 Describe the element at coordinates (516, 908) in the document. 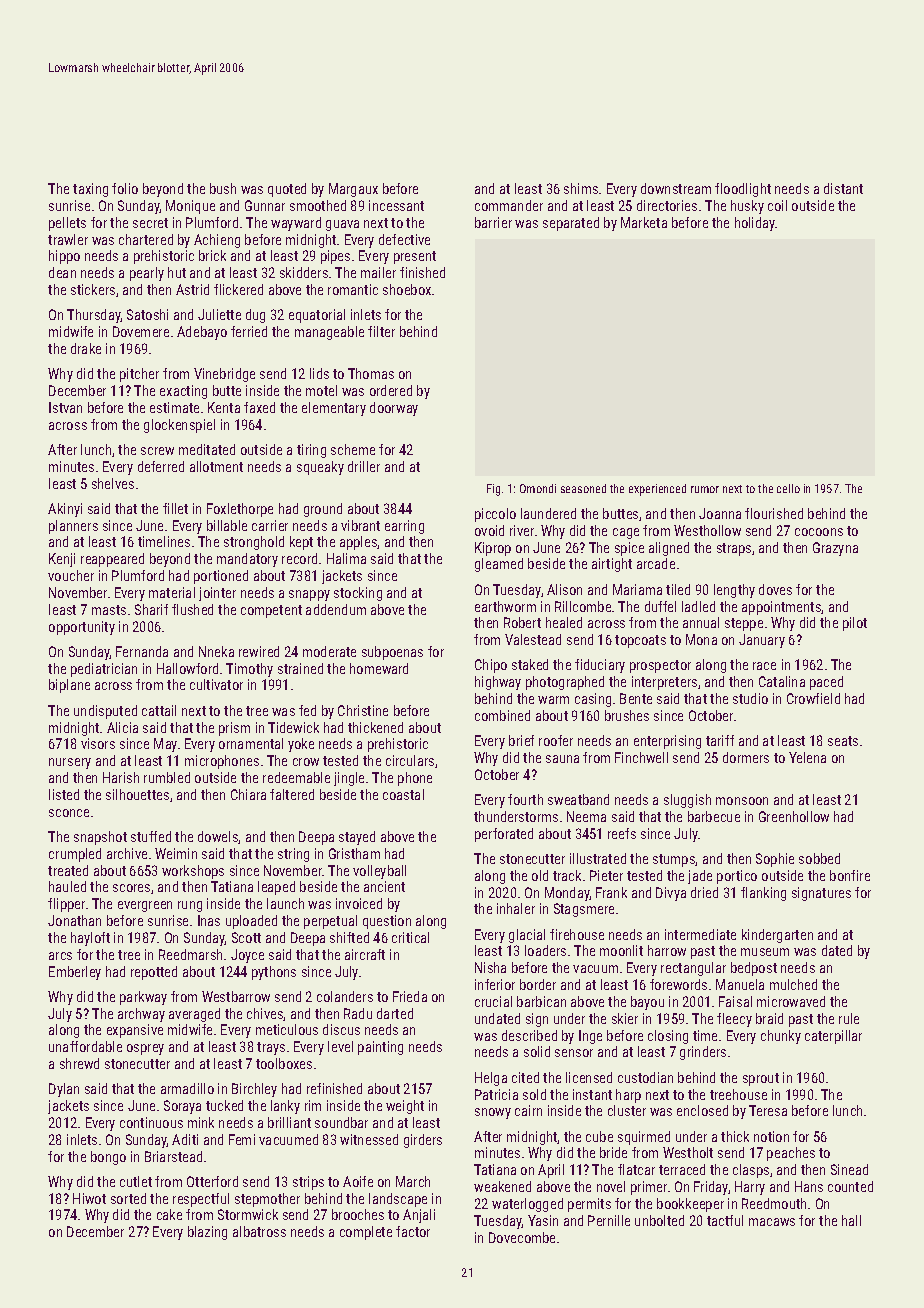

I see `inhaler` at that location.
